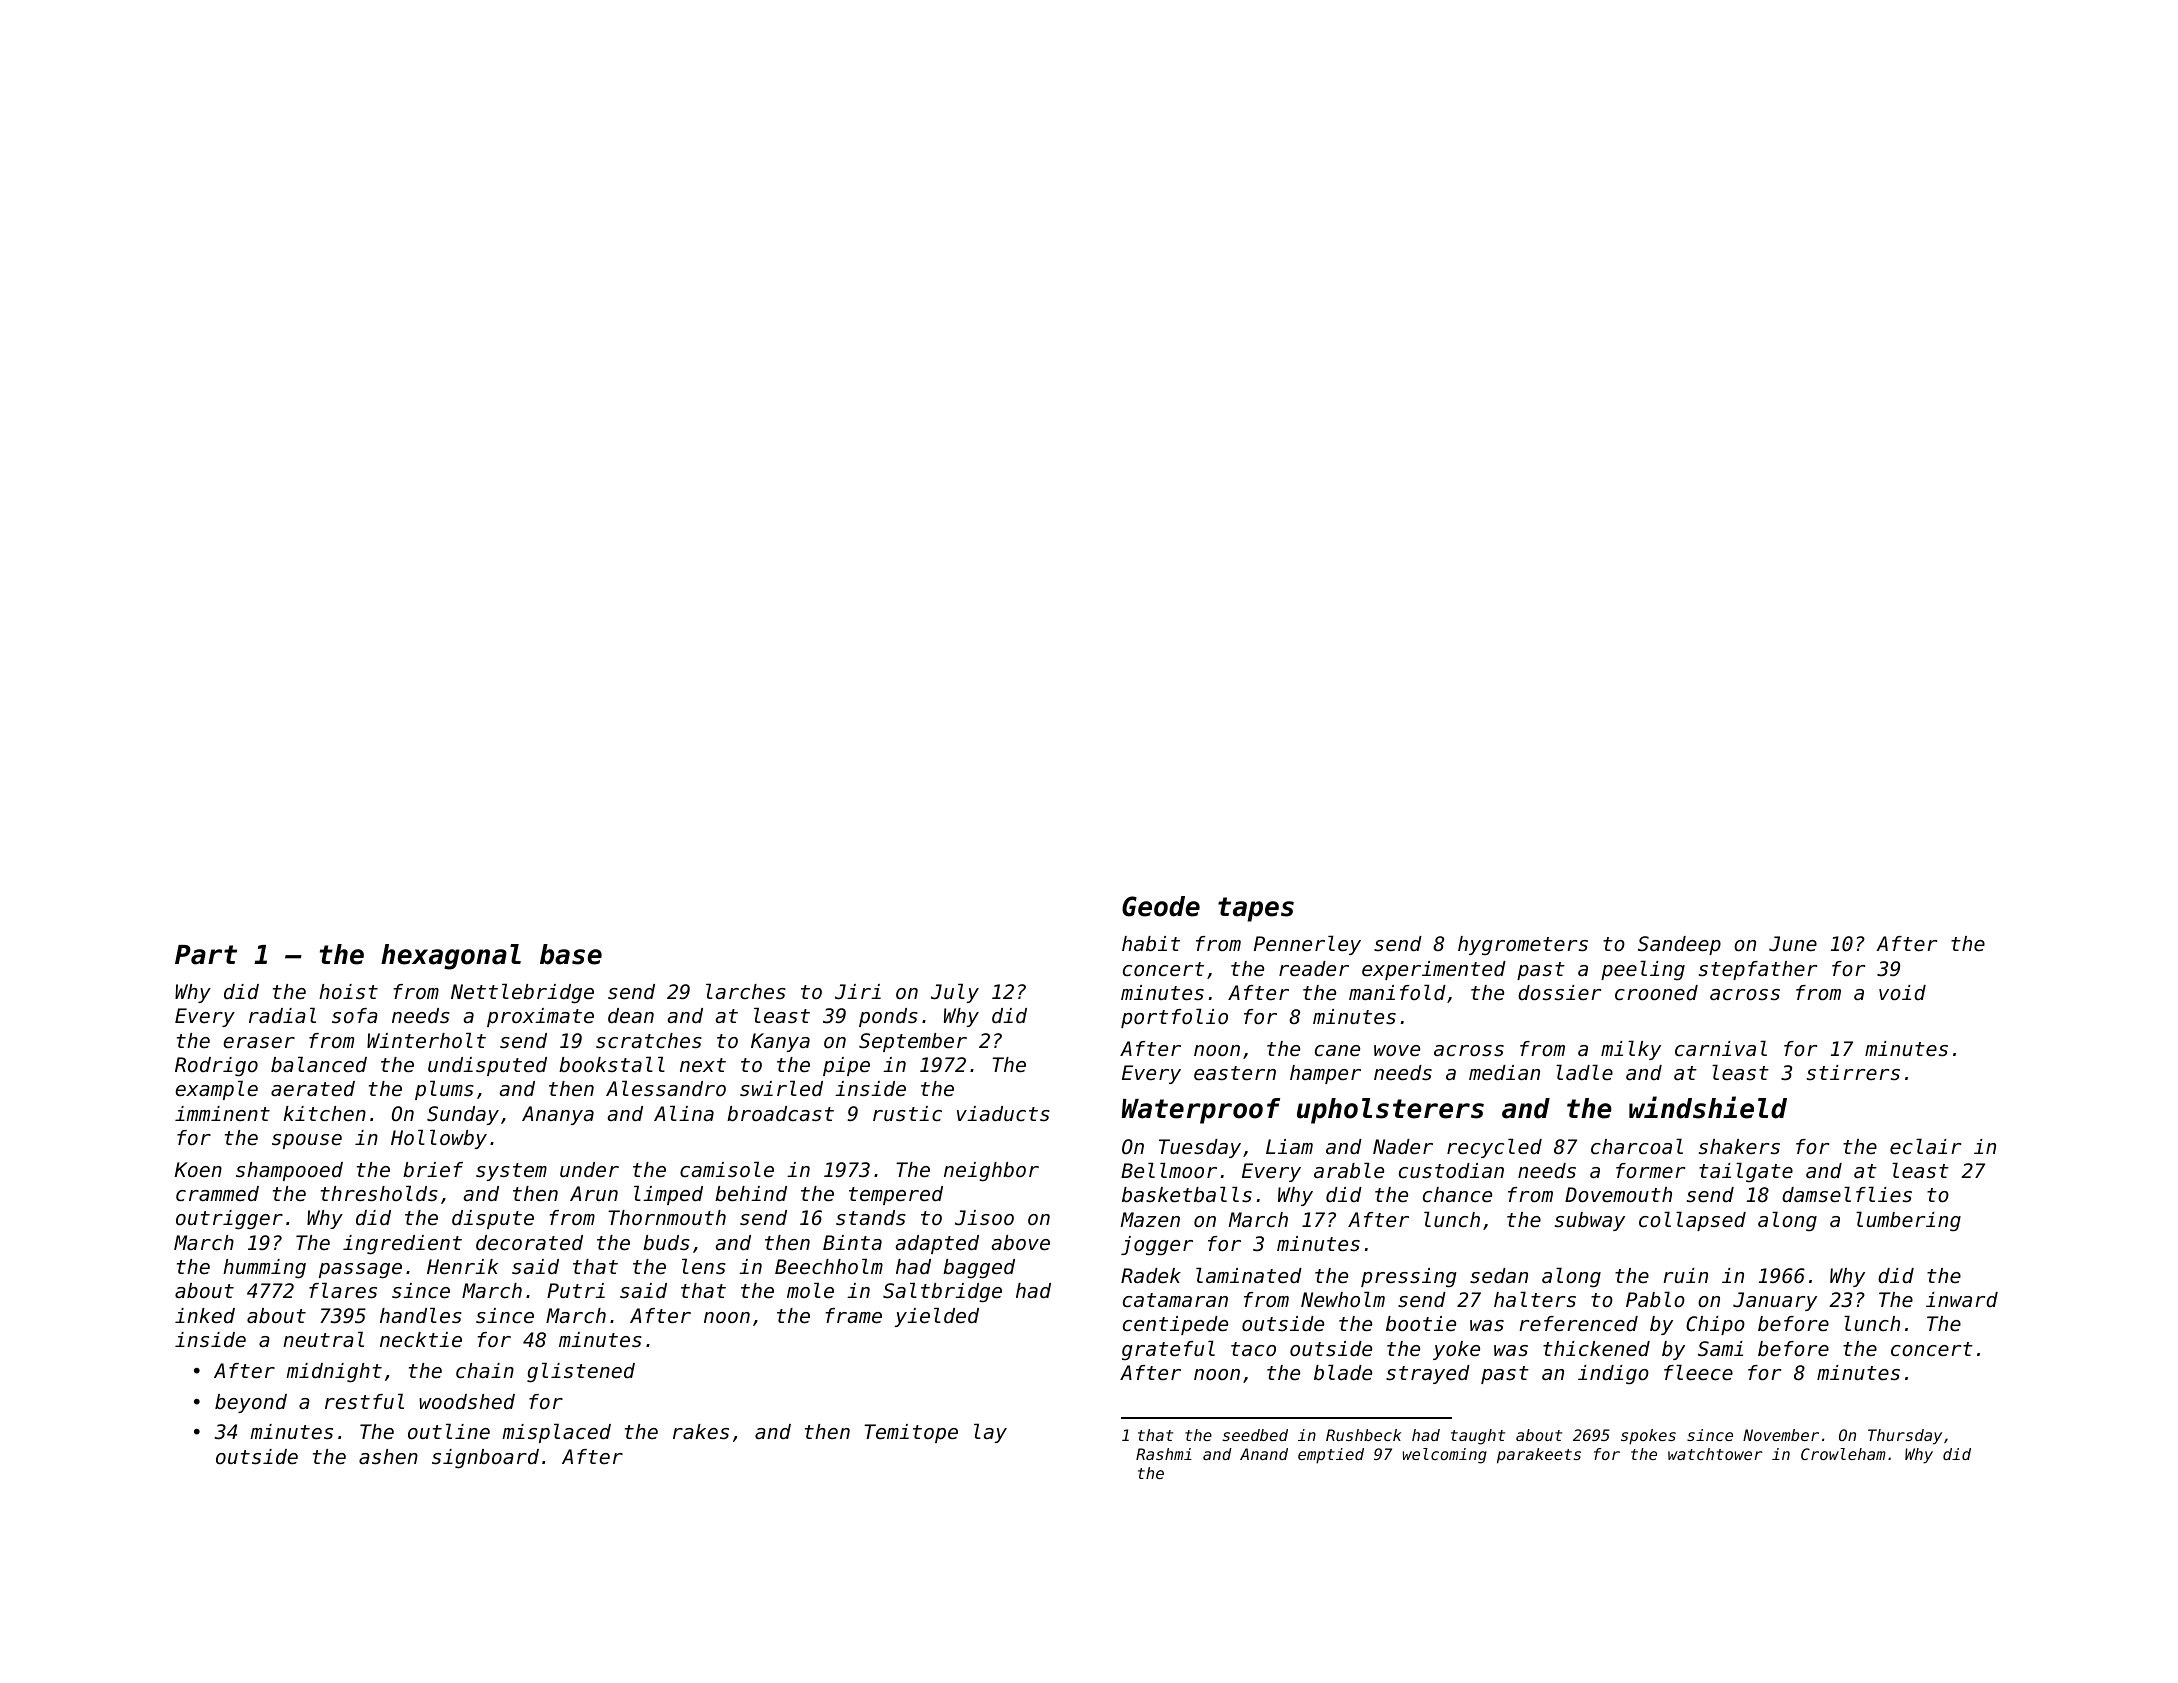 This screenshot has width=2178, height=1683. I want to click on ashen, so click(388, 1457).
